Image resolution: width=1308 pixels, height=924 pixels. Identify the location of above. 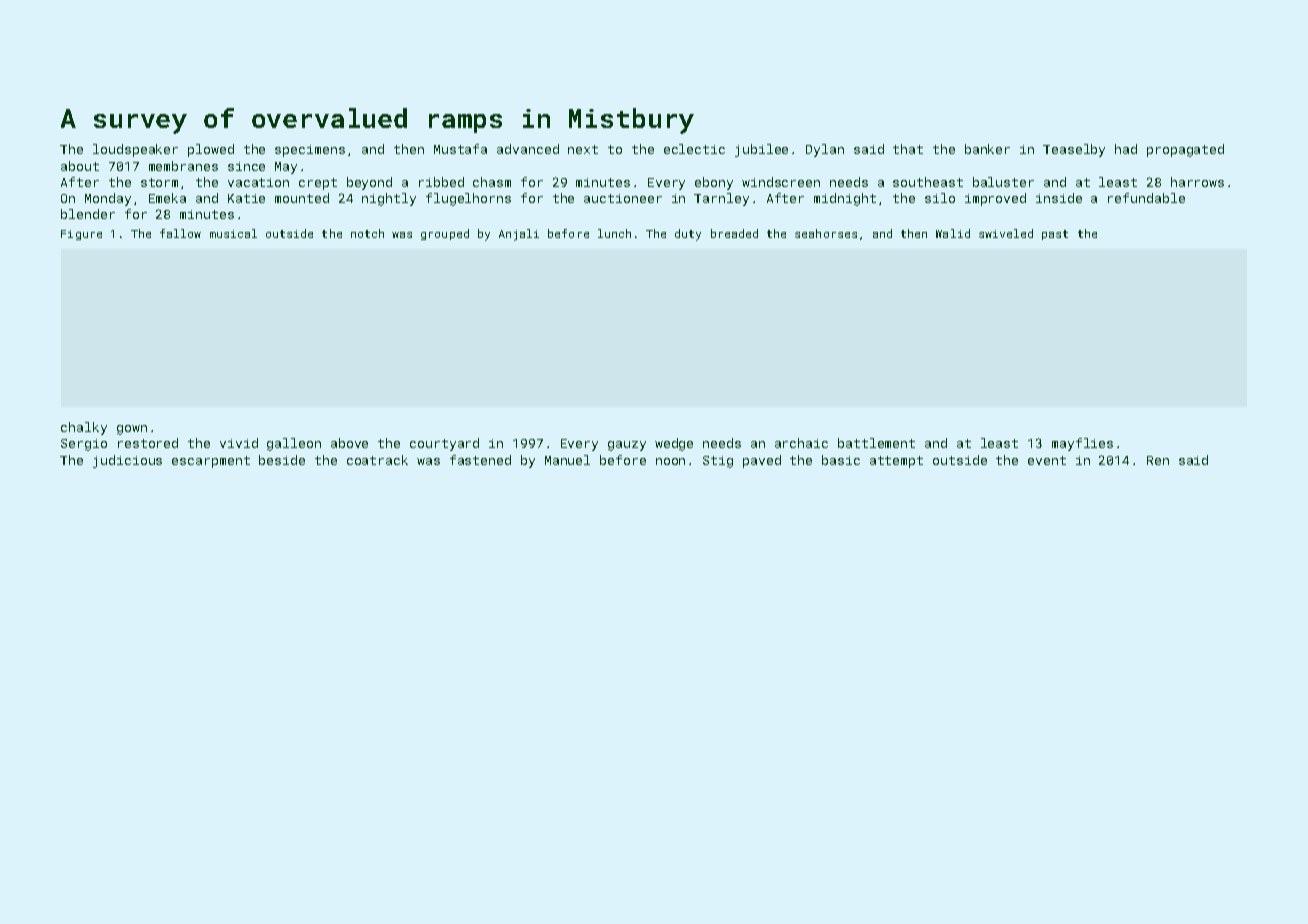
(349, 443).
